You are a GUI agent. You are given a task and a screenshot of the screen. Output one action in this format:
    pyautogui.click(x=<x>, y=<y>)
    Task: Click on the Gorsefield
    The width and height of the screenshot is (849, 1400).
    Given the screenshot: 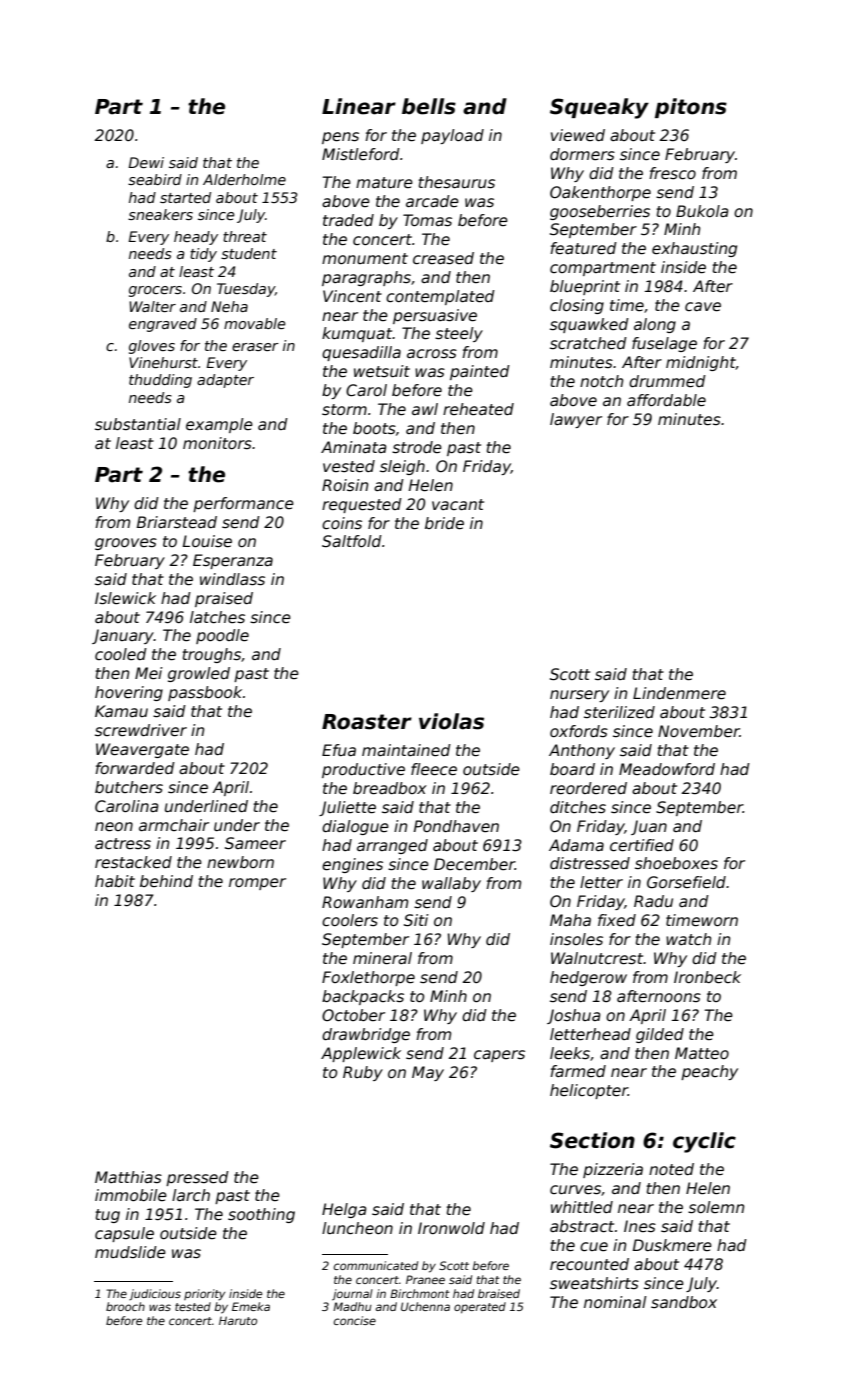 What is the action you would take?
    pyautogui.click(x=686, y=882)
